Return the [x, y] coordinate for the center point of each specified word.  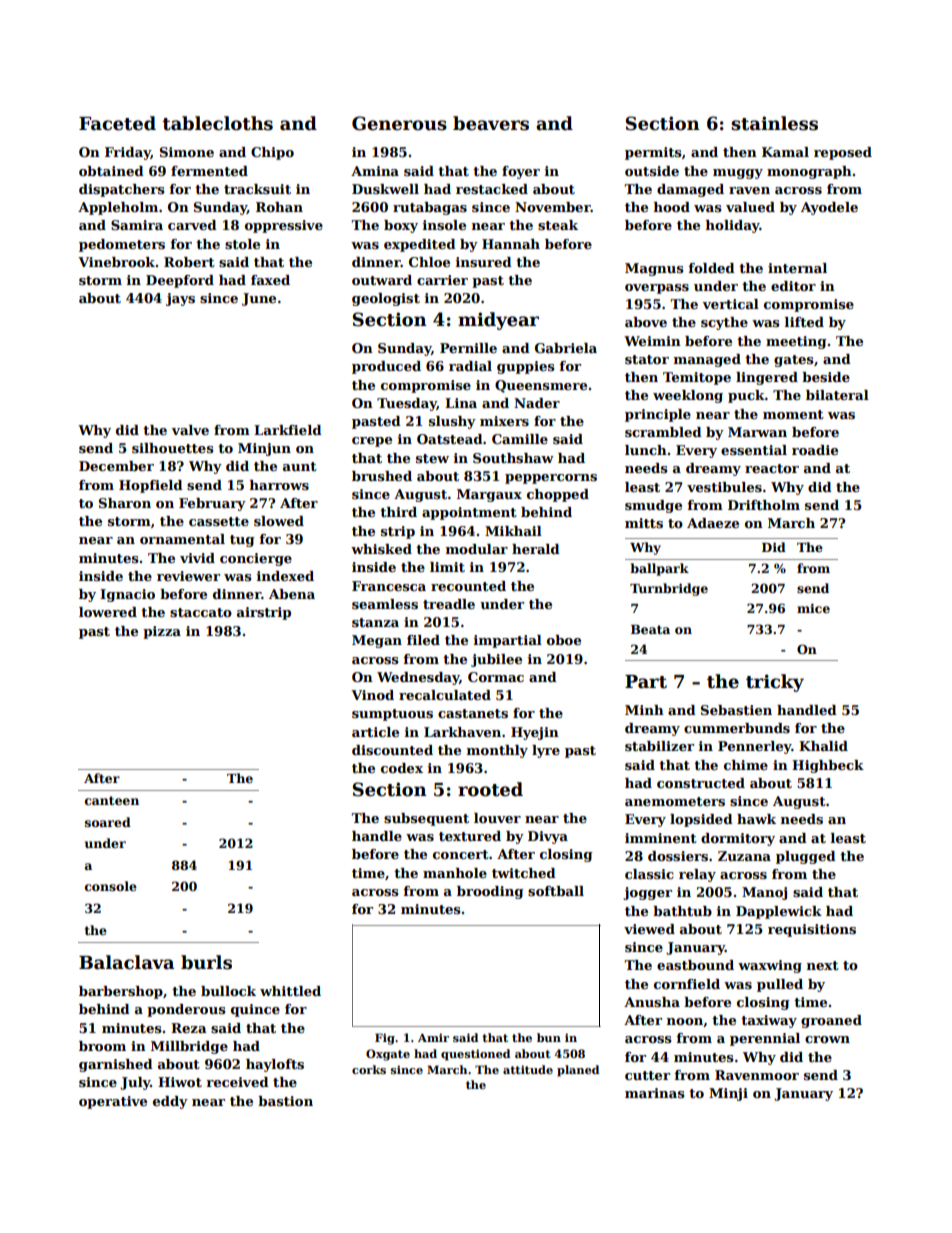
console [111, 886]
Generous [399, 123]
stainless [774, 123]
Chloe [429, 262]
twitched [524, 873]
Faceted [117, 123]
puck [746, 396]
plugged [806, 857]
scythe [724, 323]
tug [242, 541]
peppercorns [551, 479]
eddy [170, 1102]
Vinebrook [116, 262]
